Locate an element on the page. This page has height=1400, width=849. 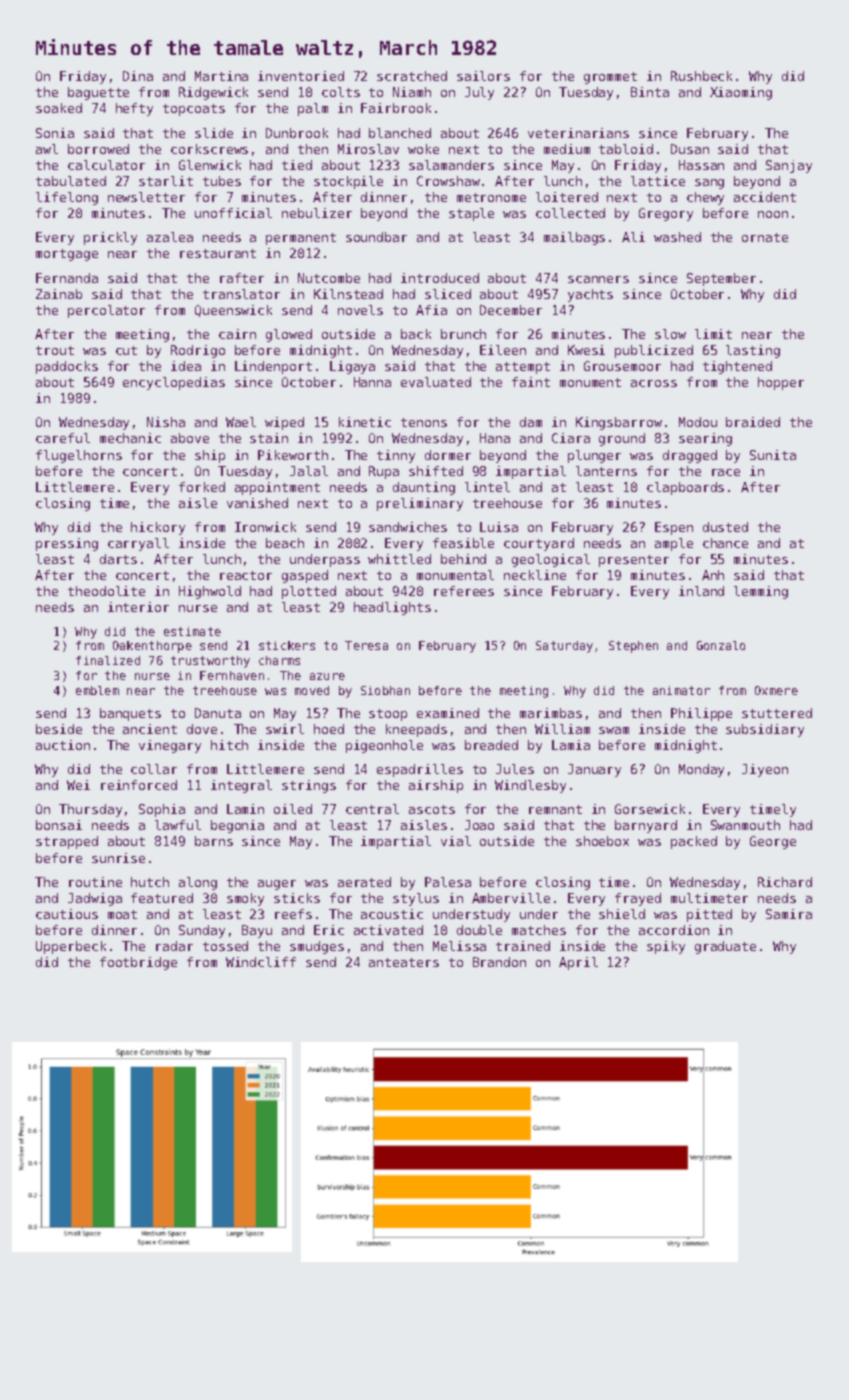
kneepads is located at coordinates (416, 730).
